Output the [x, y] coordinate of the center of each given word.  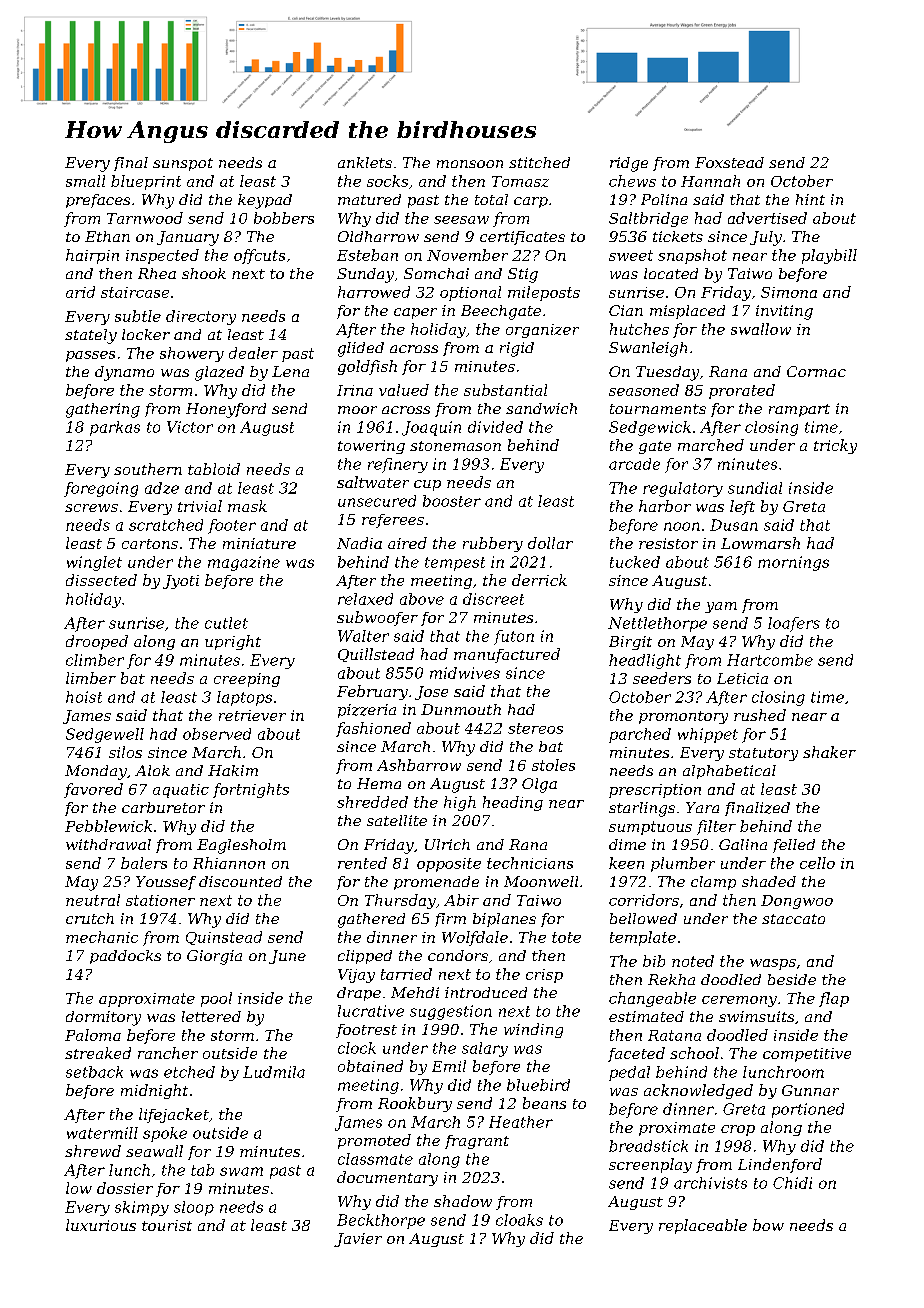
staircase [135, 292]
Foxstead [729, 162]
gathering [103, 410]
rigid [517, 349]
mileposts [544, 293]
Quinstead [224, 938]
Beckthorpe [381, 1221]
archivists [710, 1183]
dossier [125, 1188]
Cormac [816, 371]
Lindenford [780, 1165]
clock [357, 1048]
